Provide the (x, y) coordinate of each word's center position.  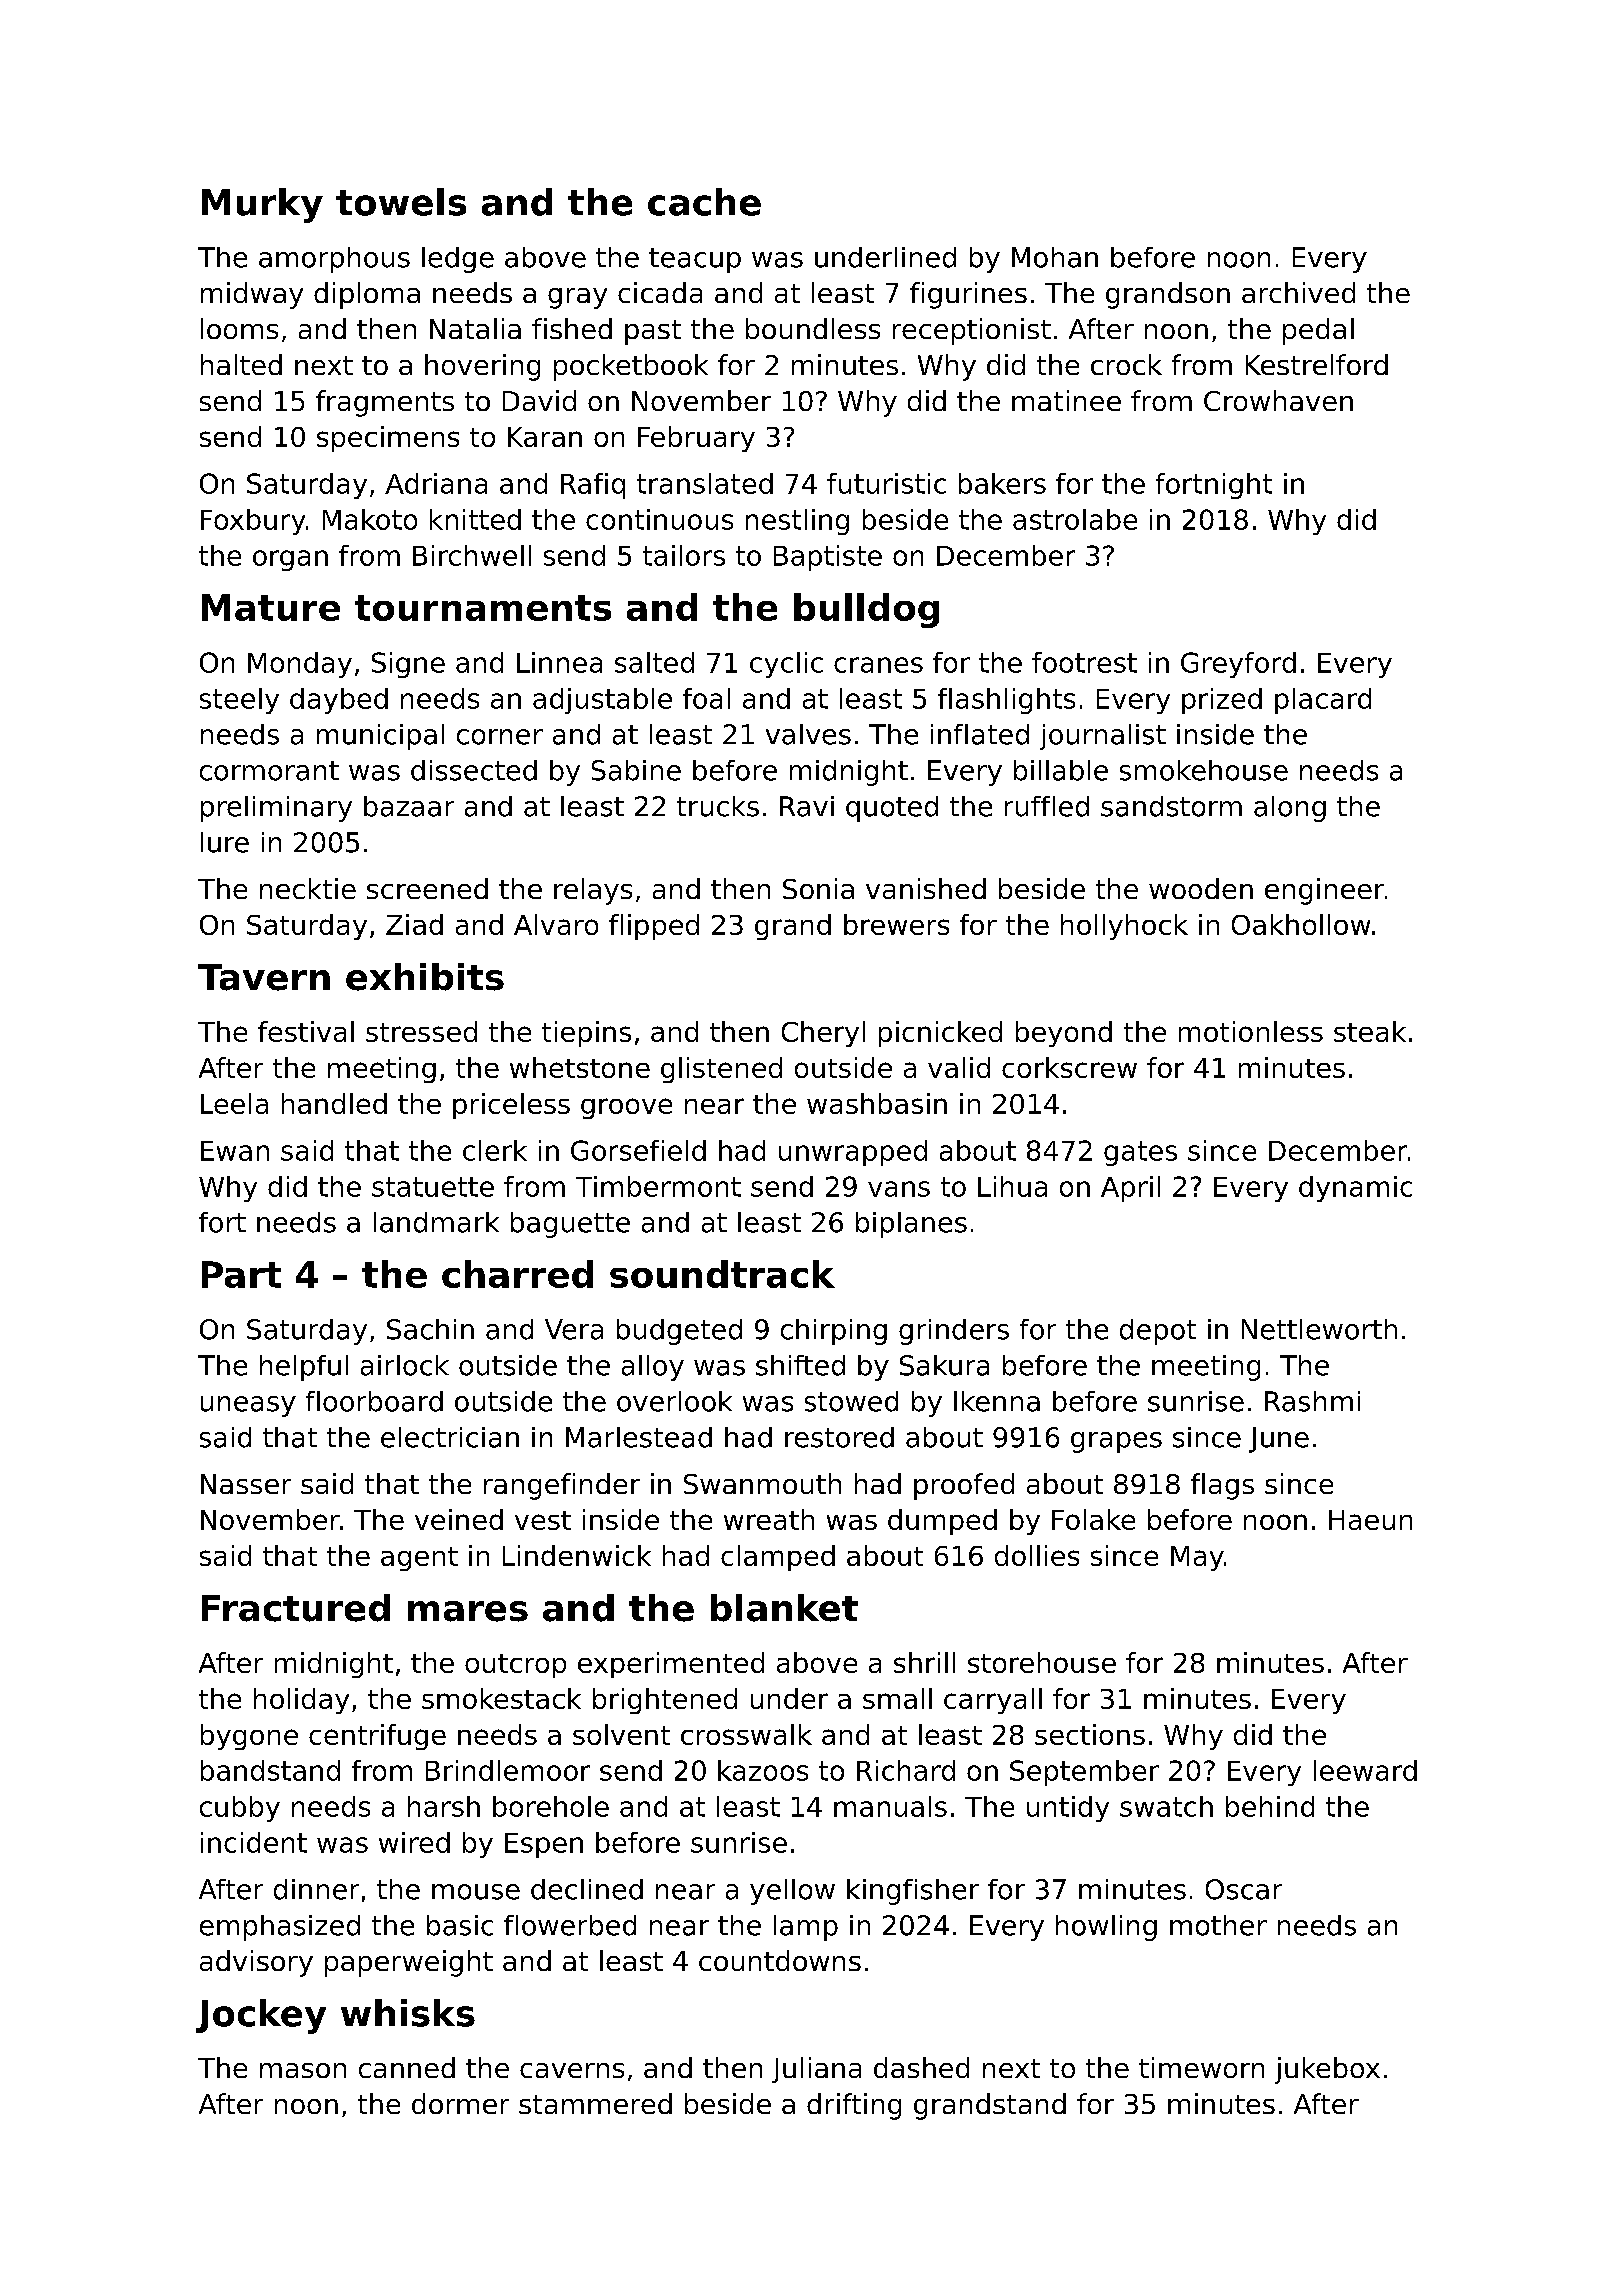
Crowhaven (1278, 400)
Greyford (1238, 665)
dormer (460, 2103)
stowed (851, 1401)
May (1197, 1558)
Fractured (296, 1608)
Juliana (816, 2070)
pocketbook (631, 367)
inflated (980, 734)
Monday (300, 665)
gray (577, 298)
